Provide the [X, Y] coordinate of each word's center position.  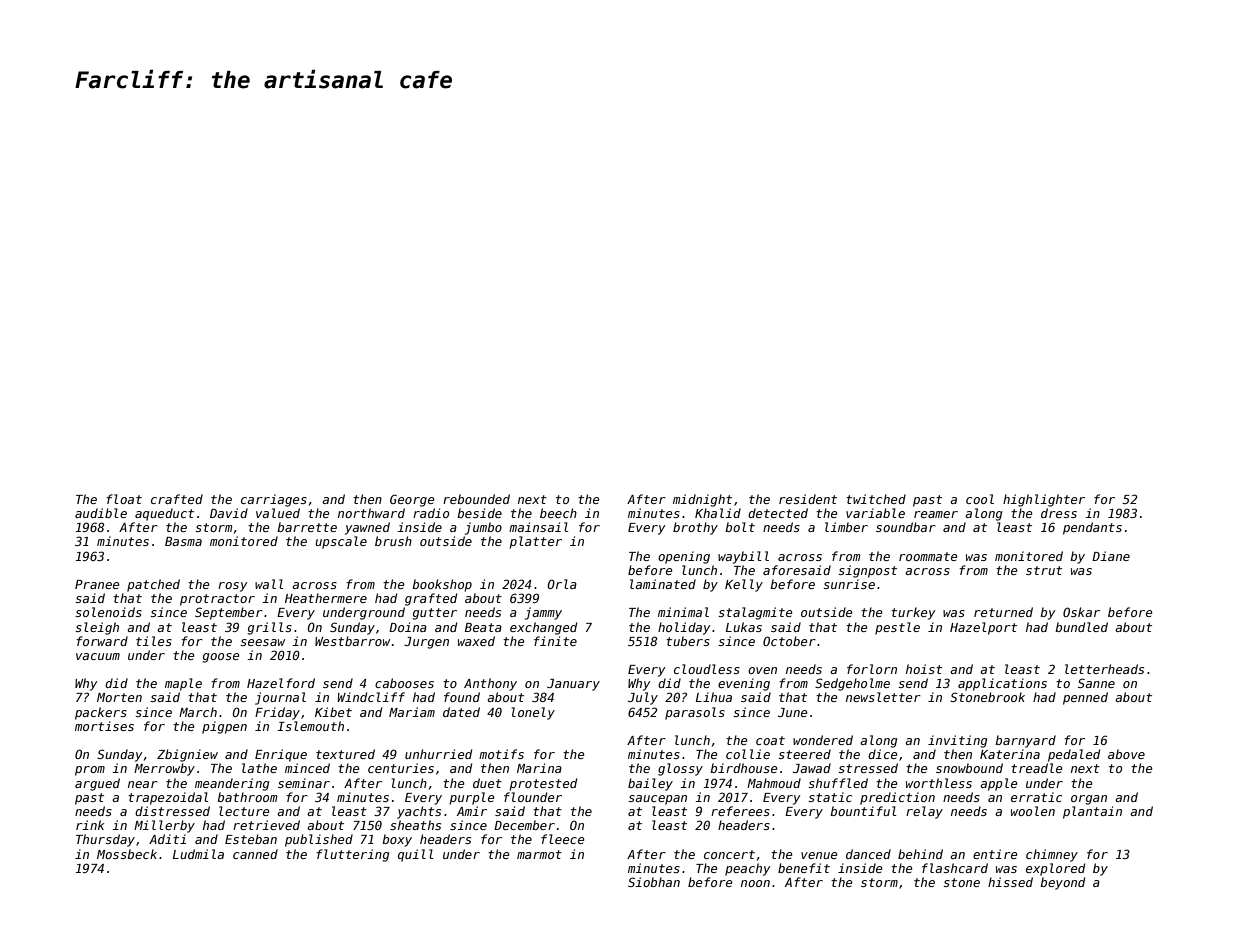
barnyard [1025, 741]
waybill [743, 557]
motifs [501, 754]
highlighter [1044, 500]
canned [255, 854]
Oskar [1081, 612]
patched [153, 585]
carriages [274, 500]
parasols [695, 713]
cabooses [404, 683]
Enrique [281, 755]
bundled [1081, 627]
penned [1085, 698]
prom [90, 771]
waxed [476, 641]
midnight [702, 500]
